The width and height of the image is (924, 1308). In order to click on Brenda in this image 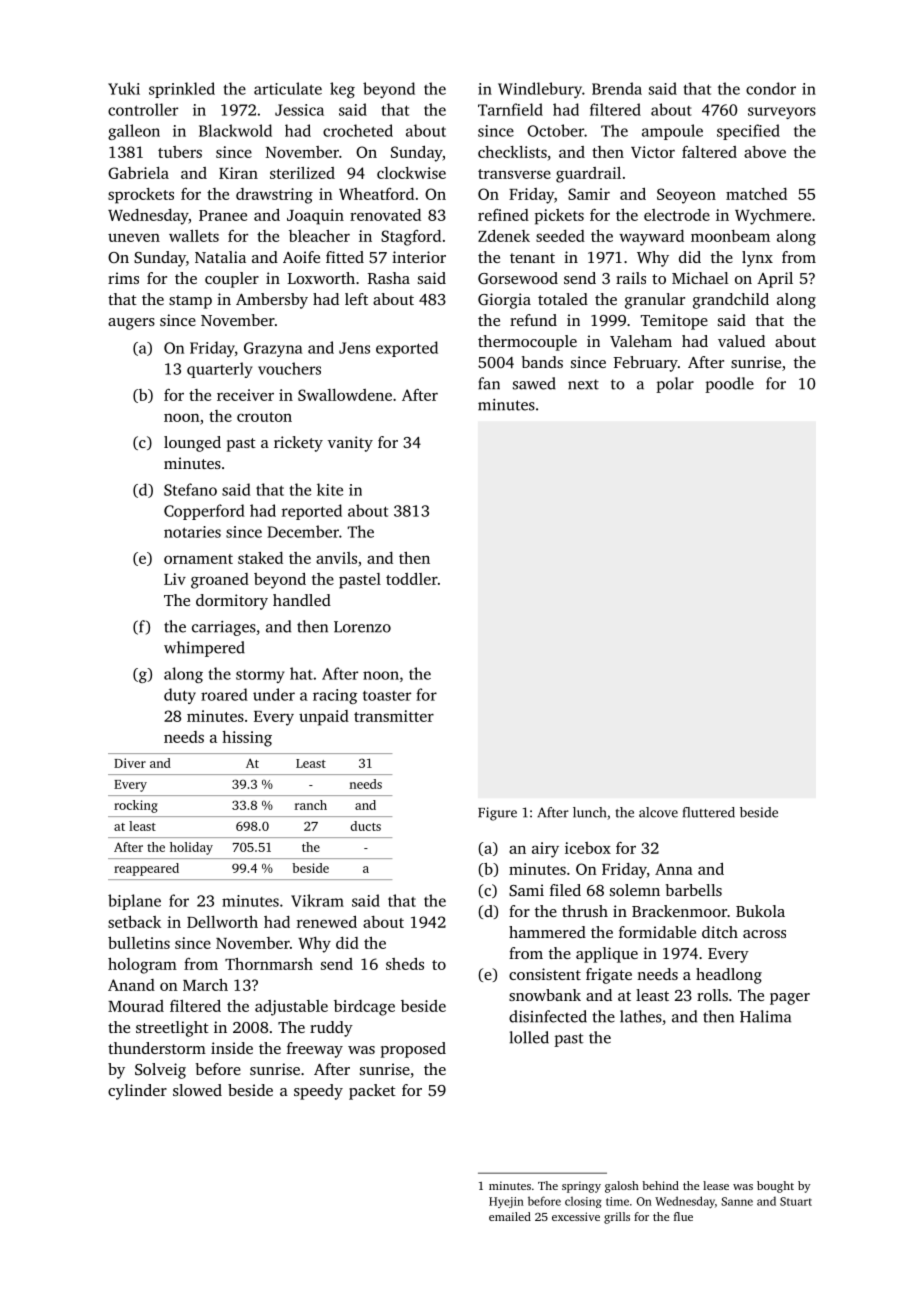, I will do `click(617, 88)`.
